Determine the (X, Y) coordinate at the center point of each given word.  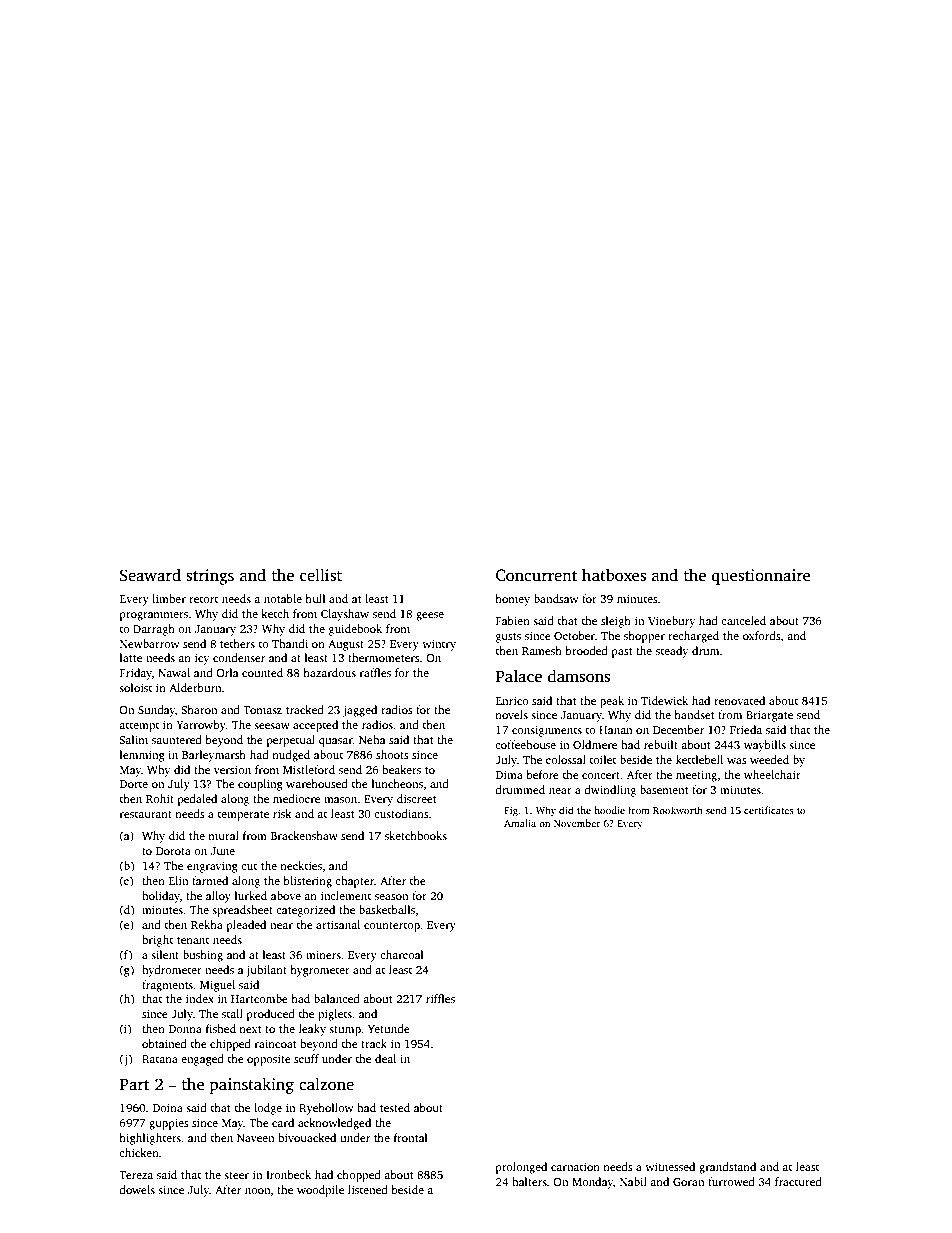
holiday (161, 897)
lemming (142, 756)
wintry (439, 645)
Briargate (769, 716)
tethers (237, 643)
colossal (566, 759)
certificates (769, 810)
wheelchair (772, 774)
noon (258, 1191)
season (391, 897)
